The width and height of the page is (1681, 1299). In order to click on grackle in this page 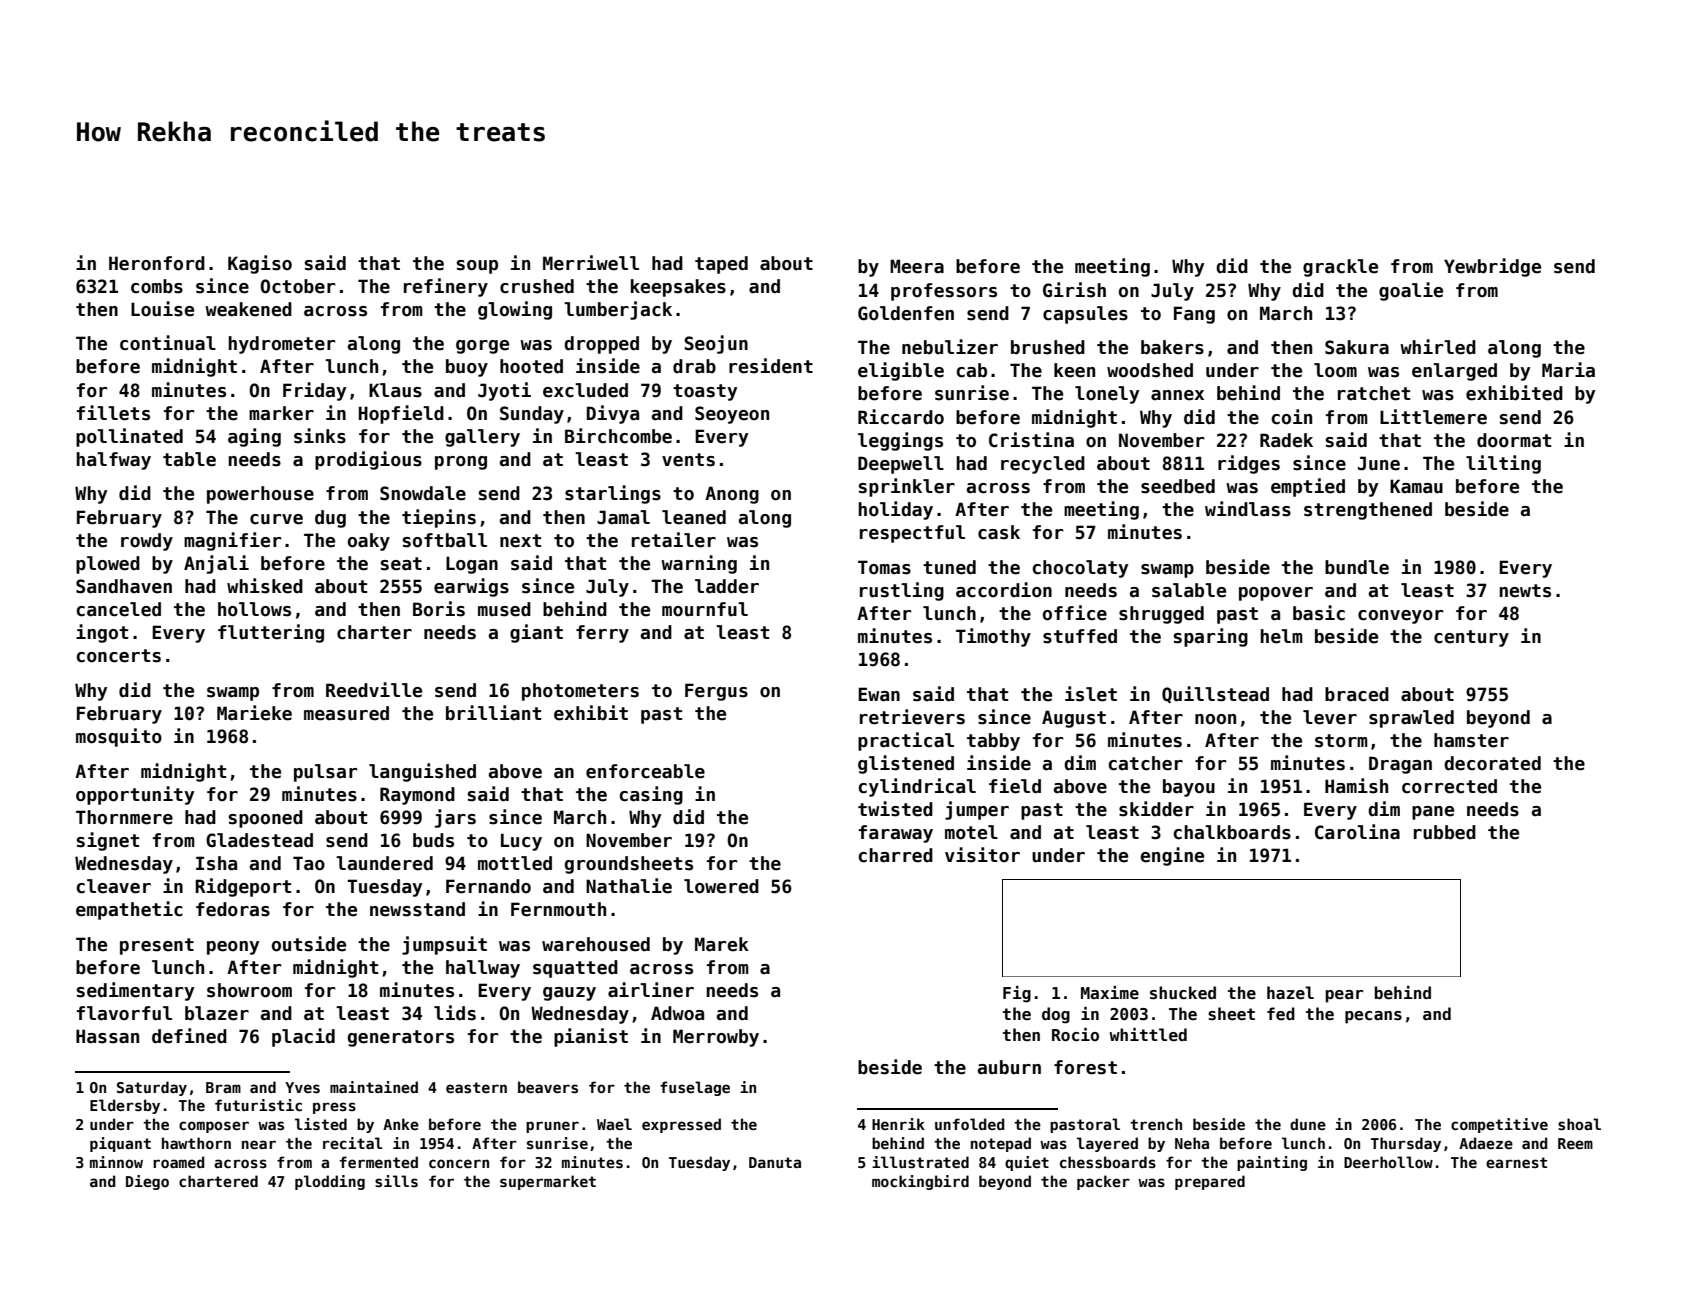, I will do `click(1340, 268)`.
